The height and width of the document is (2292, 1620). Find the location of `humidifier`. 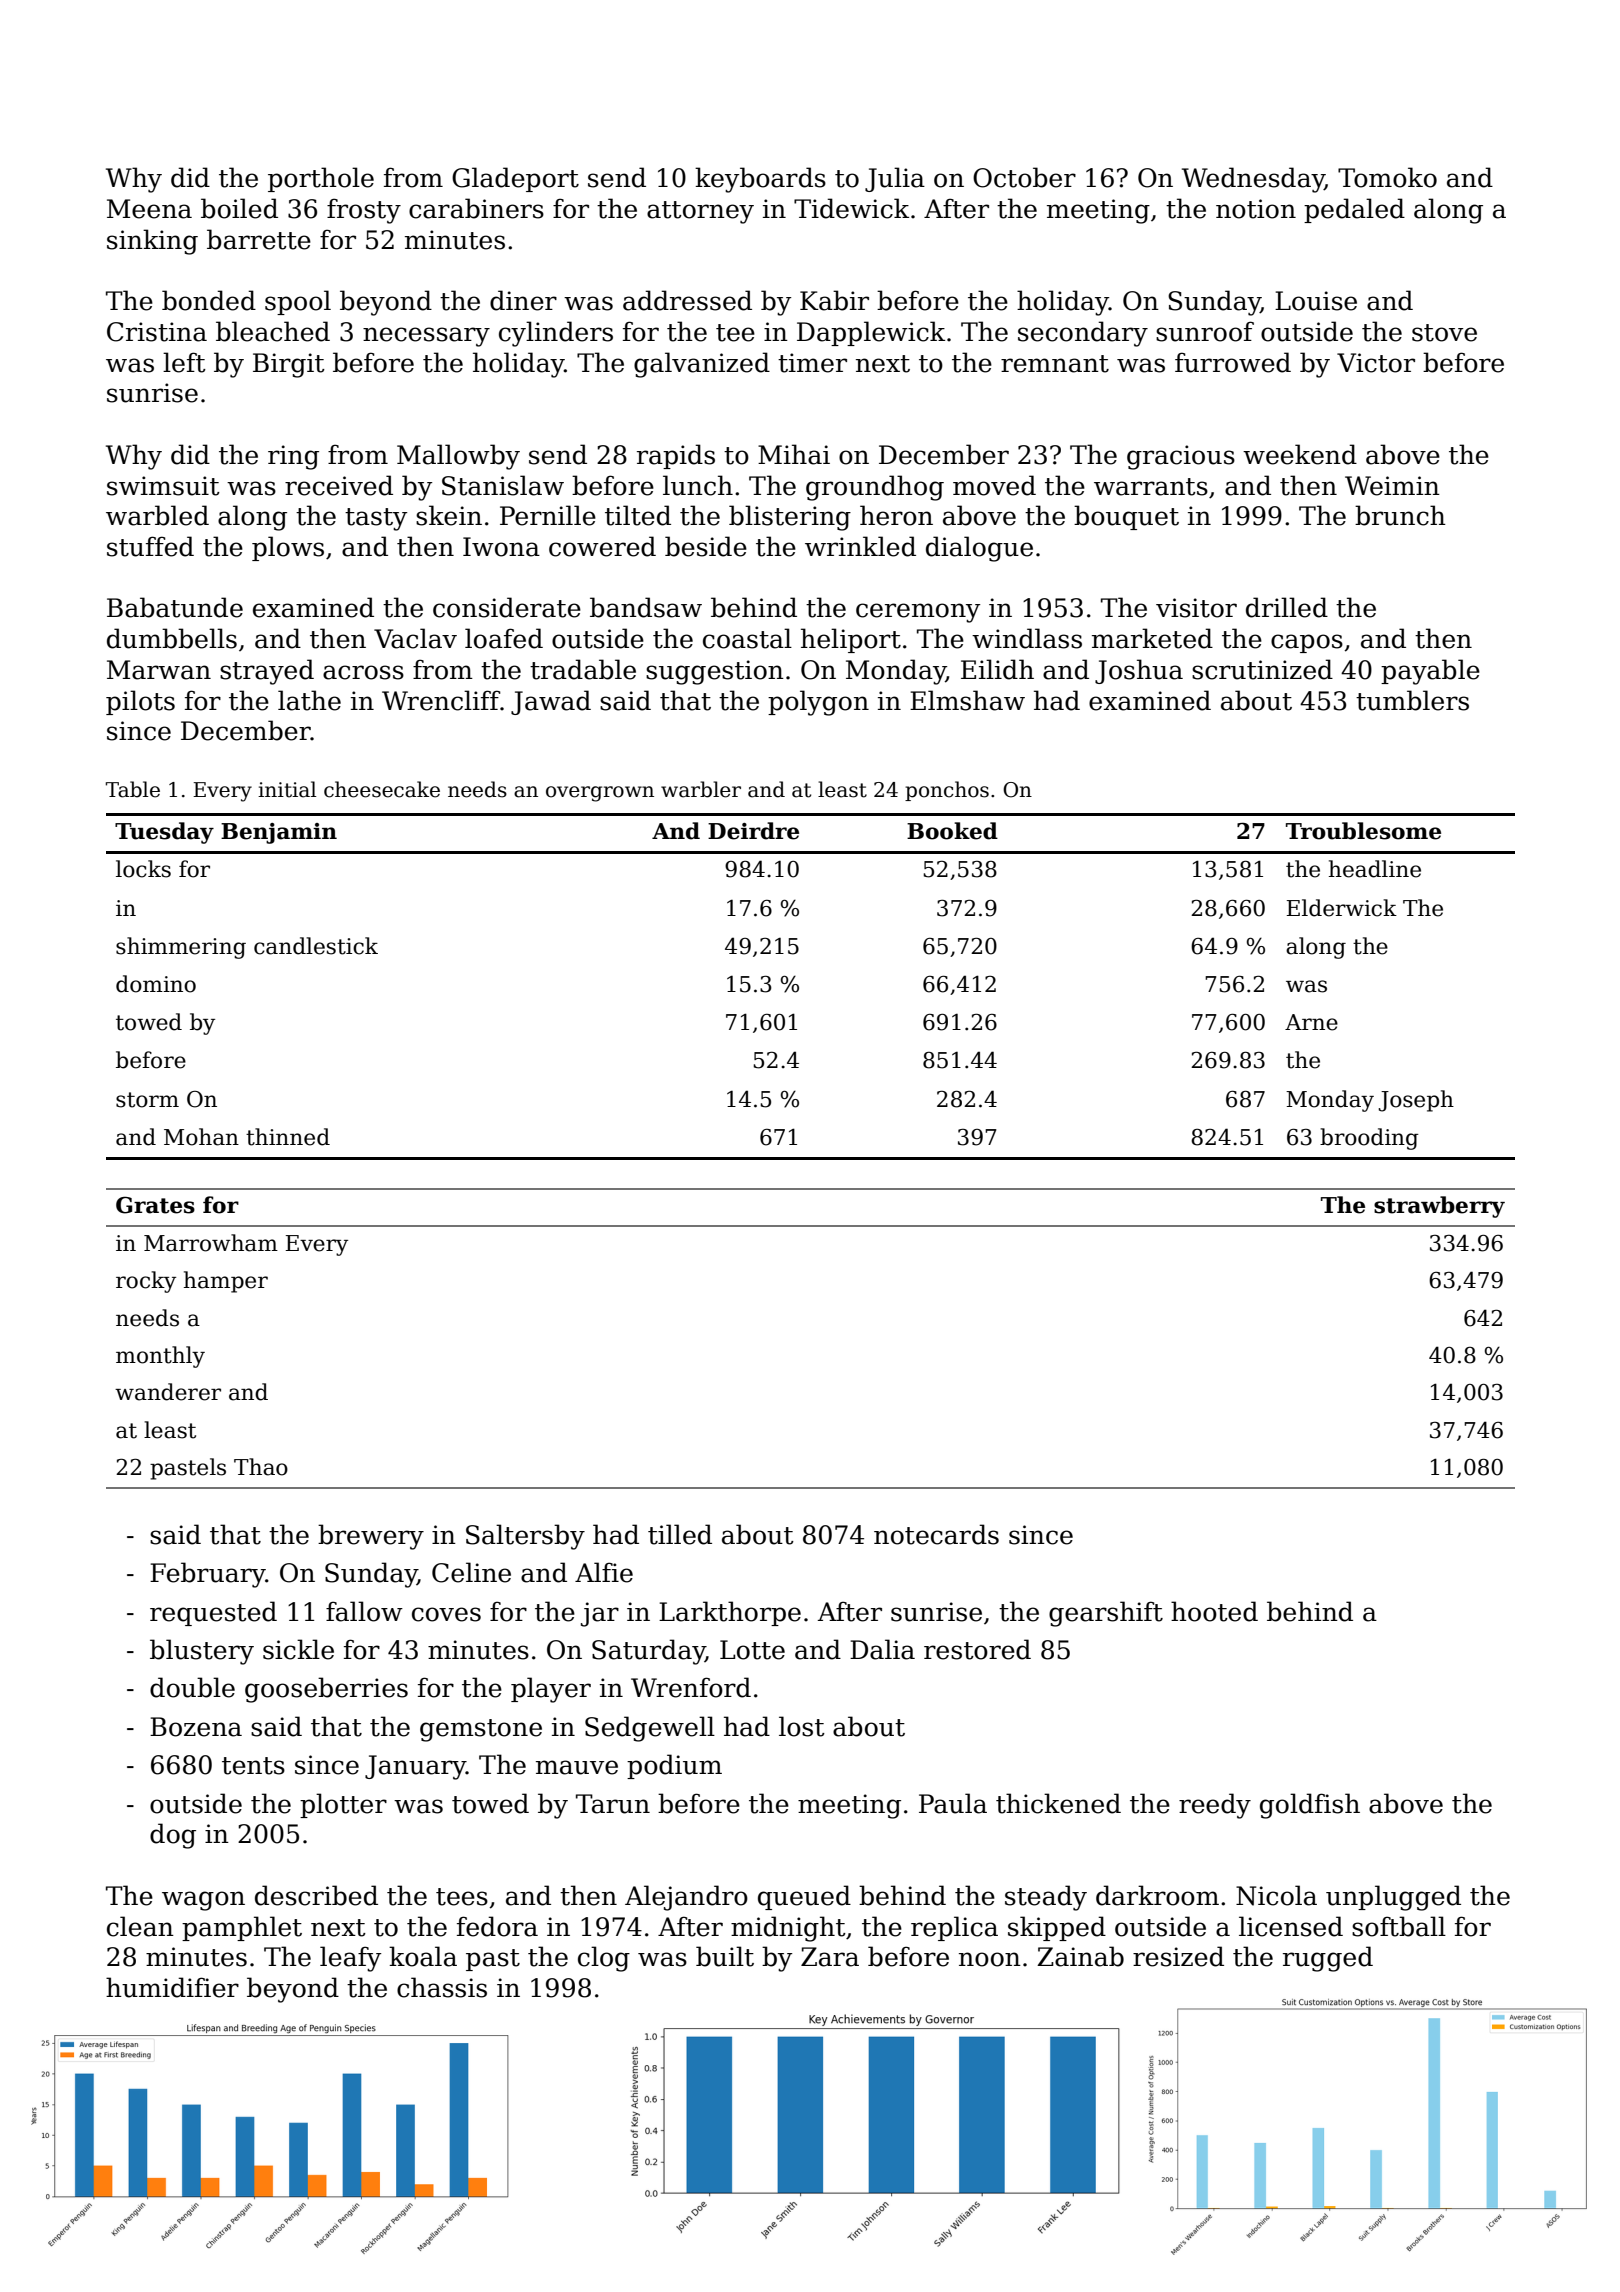

humidifier is located at coordinates (172, 1987).
